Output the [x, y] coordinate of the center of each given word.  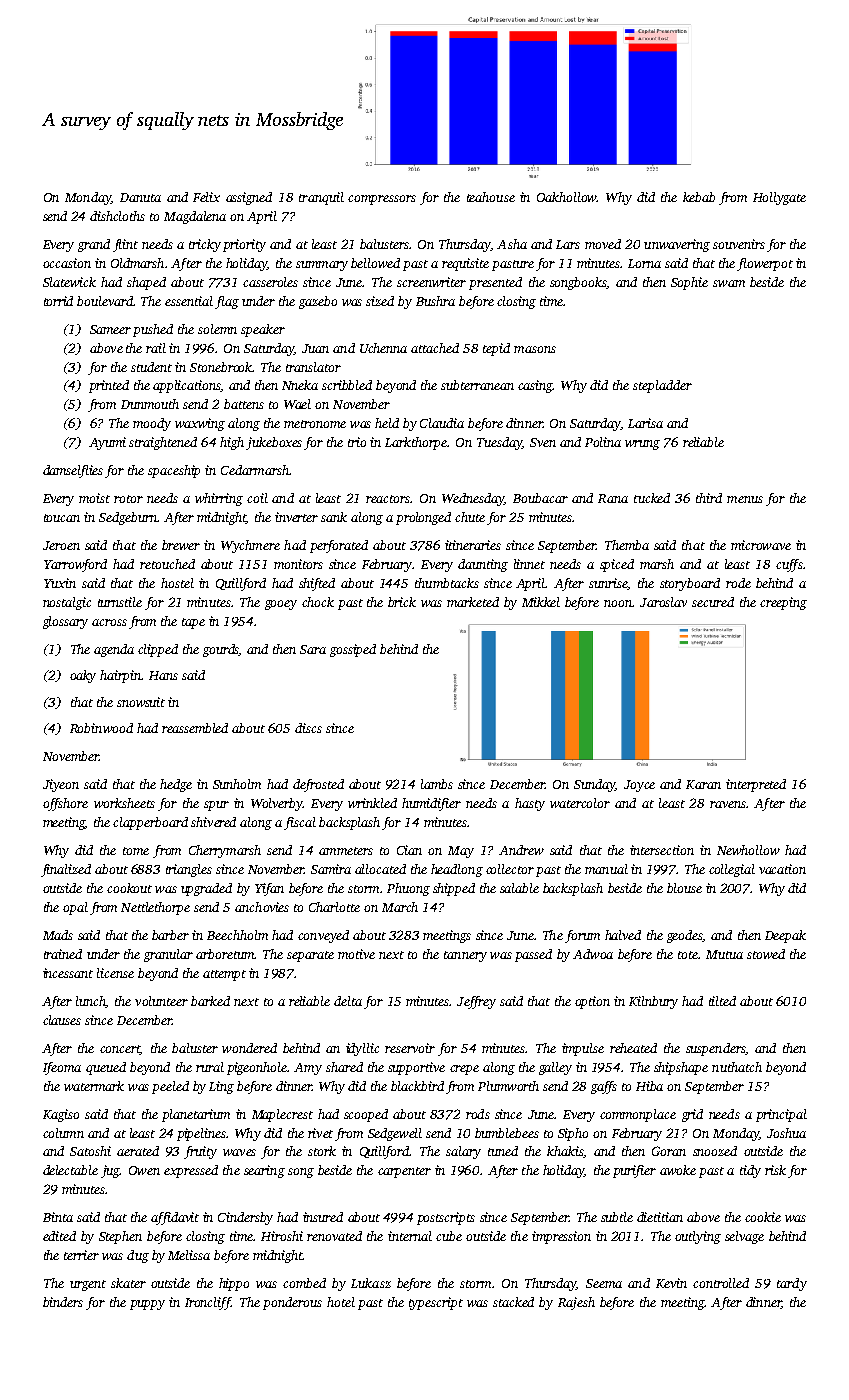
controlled [721, 1283]
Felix [206, 197]
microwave [761, 545]
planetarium [196, 1115]
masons [535, 349]
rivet [320, 1133]
